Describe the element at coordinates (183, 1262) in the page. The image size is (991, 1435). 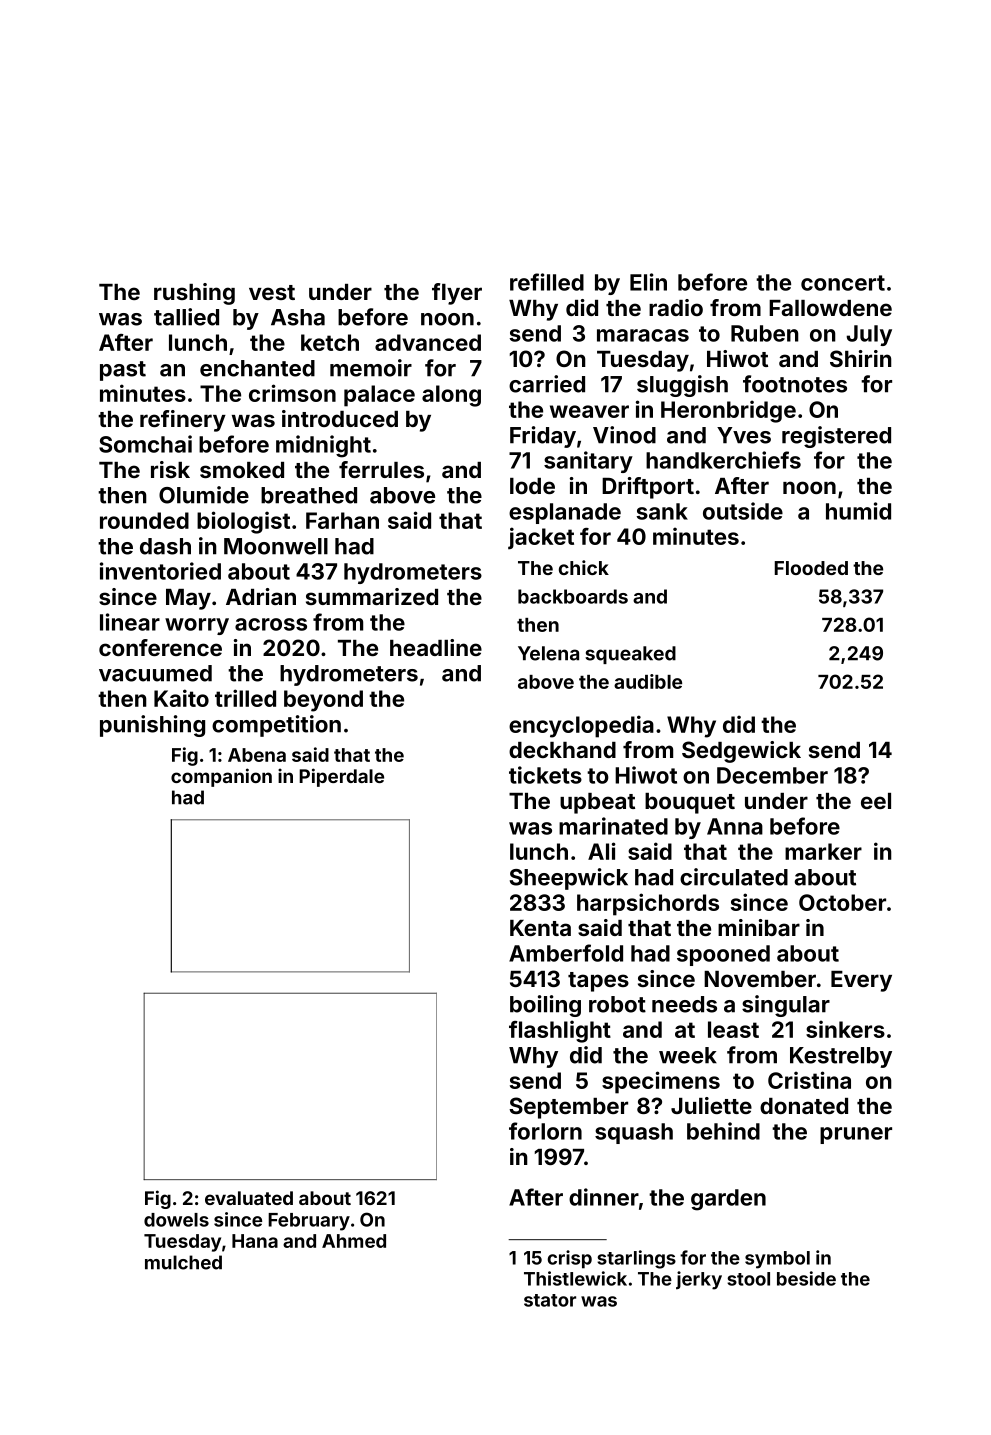
I see `mulched` at that location.
